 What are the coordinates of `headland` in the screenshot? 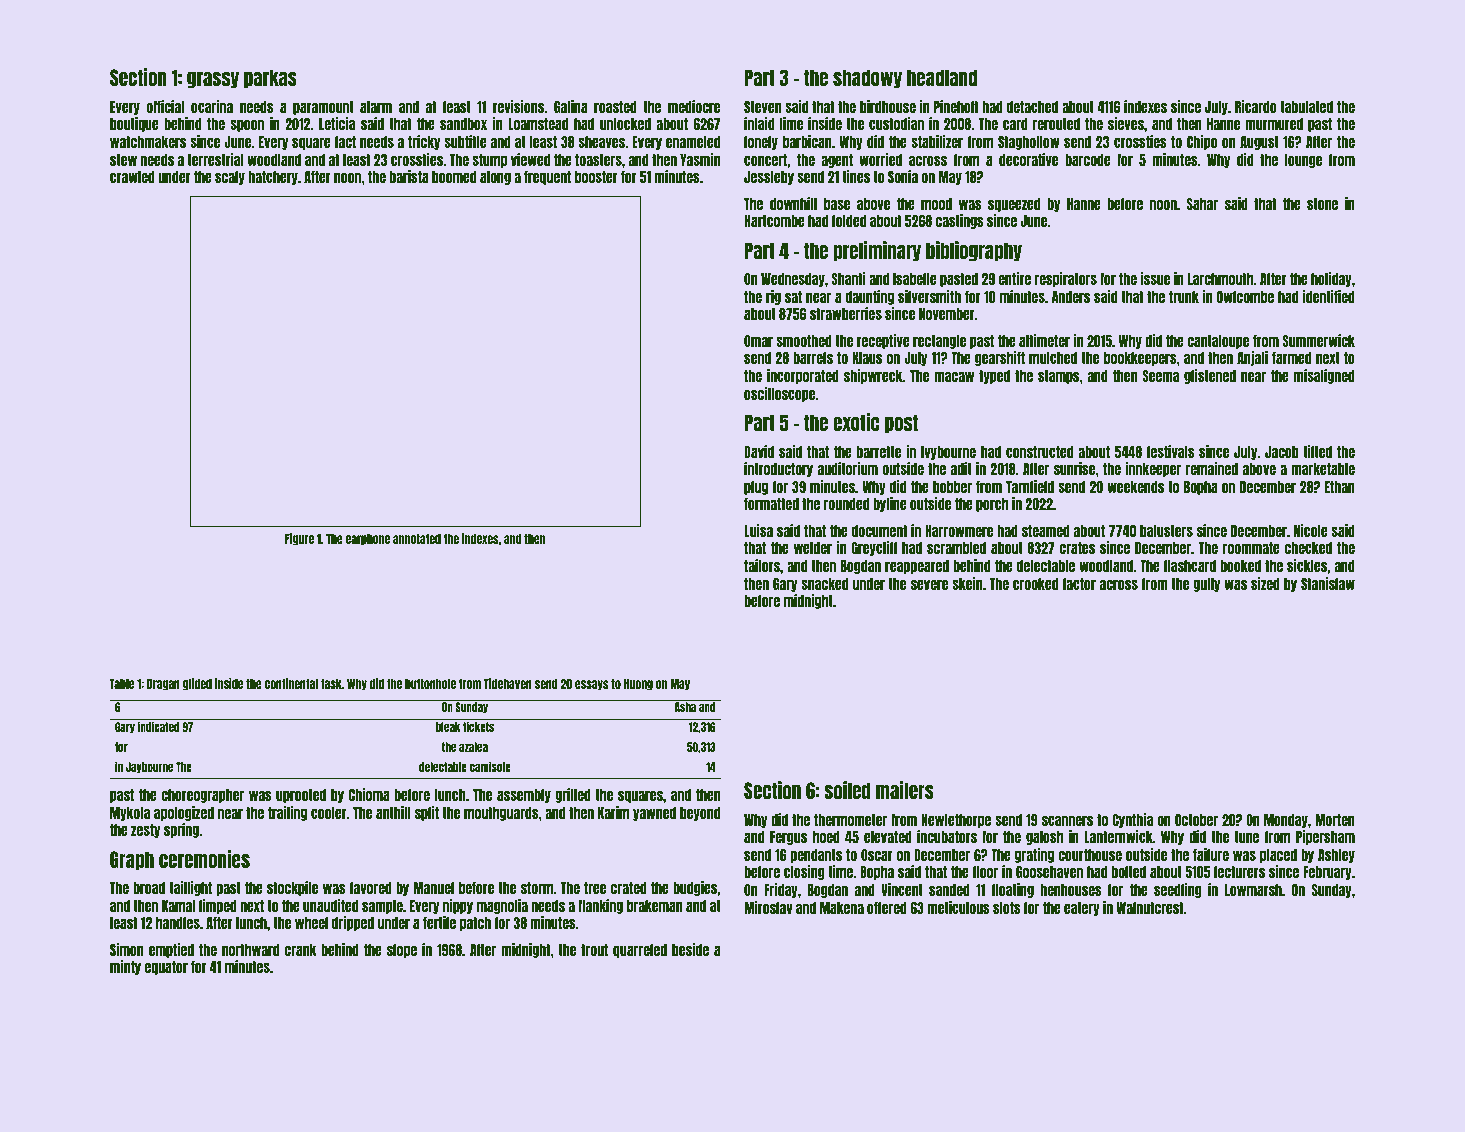 It's located at (942, 77).
